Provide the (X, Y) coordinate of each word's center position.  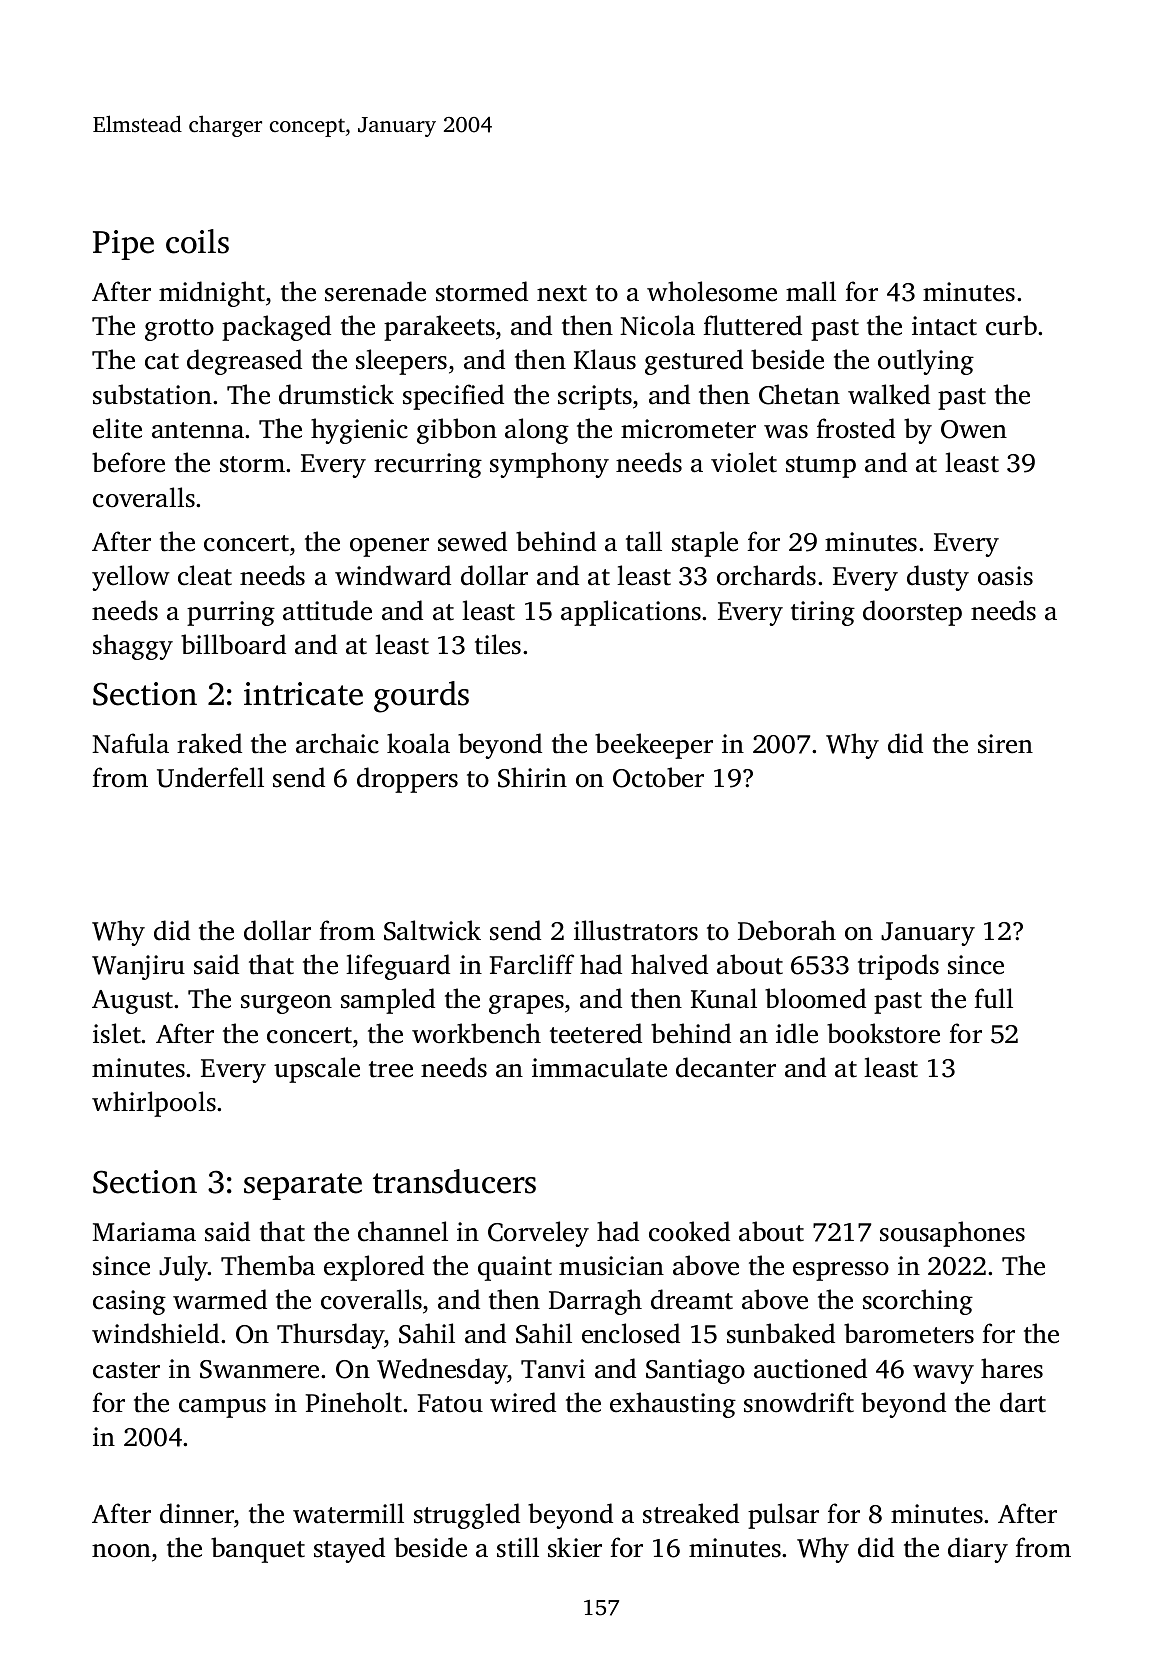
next (562, 293)
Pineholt (354, 1402)
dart (1023, 1402)
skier (575, 1547)
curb (1011, 325)
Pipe (123, 245)
